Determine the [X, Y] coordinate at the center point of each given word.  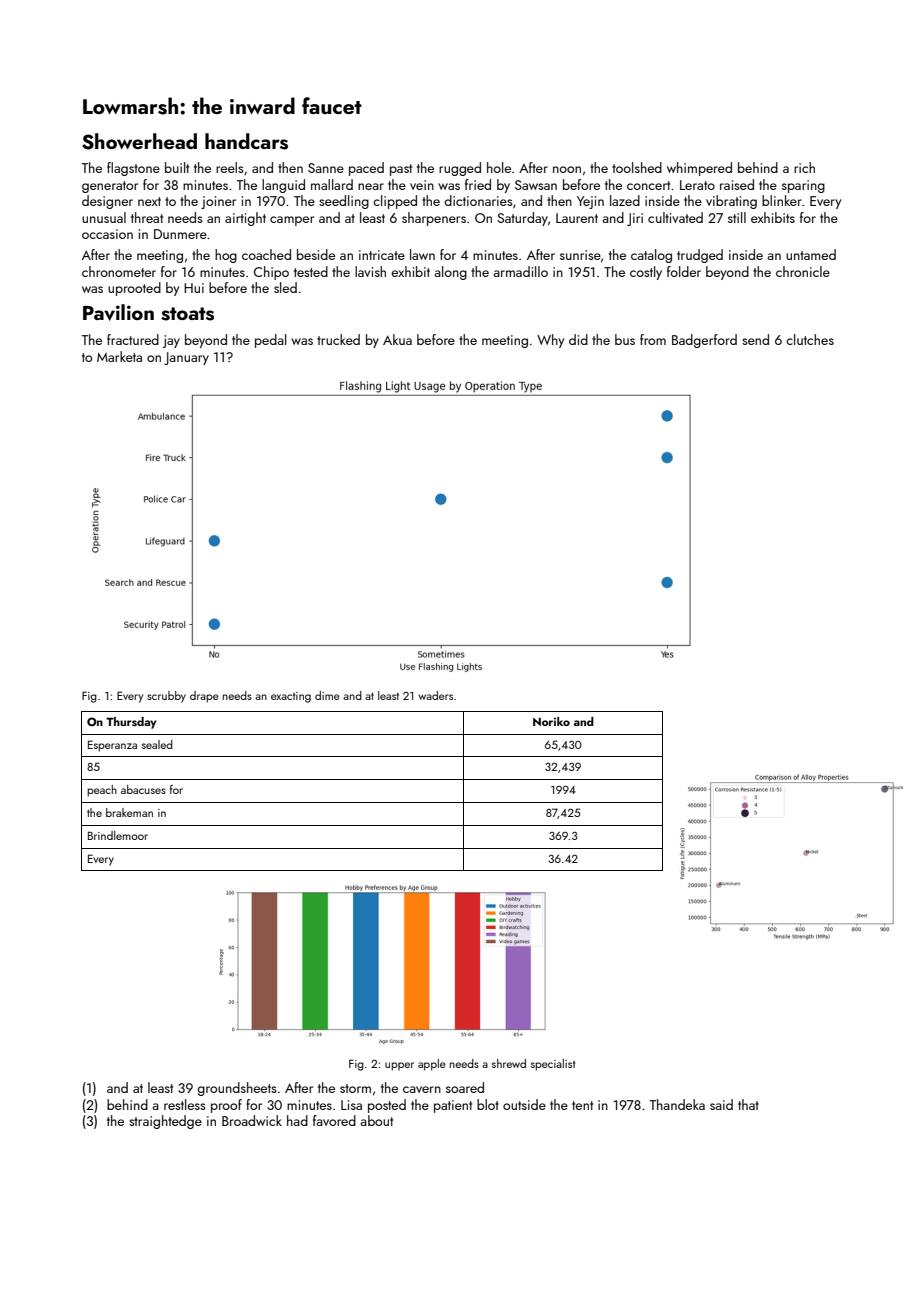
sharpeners [434, 219]
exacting [291, 697]
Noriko [551, 721]
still [737, 217]
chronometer [119, 271]
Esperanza [112, 746]
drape [204, 697]
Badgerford [704, 341]
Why [550, 341]
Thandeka [677, 1104]
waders [435, 695]
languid [283, 186]
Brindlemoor [118, 835]
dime [327, 695]
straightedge [165, 1122]
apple [432, 1065]
